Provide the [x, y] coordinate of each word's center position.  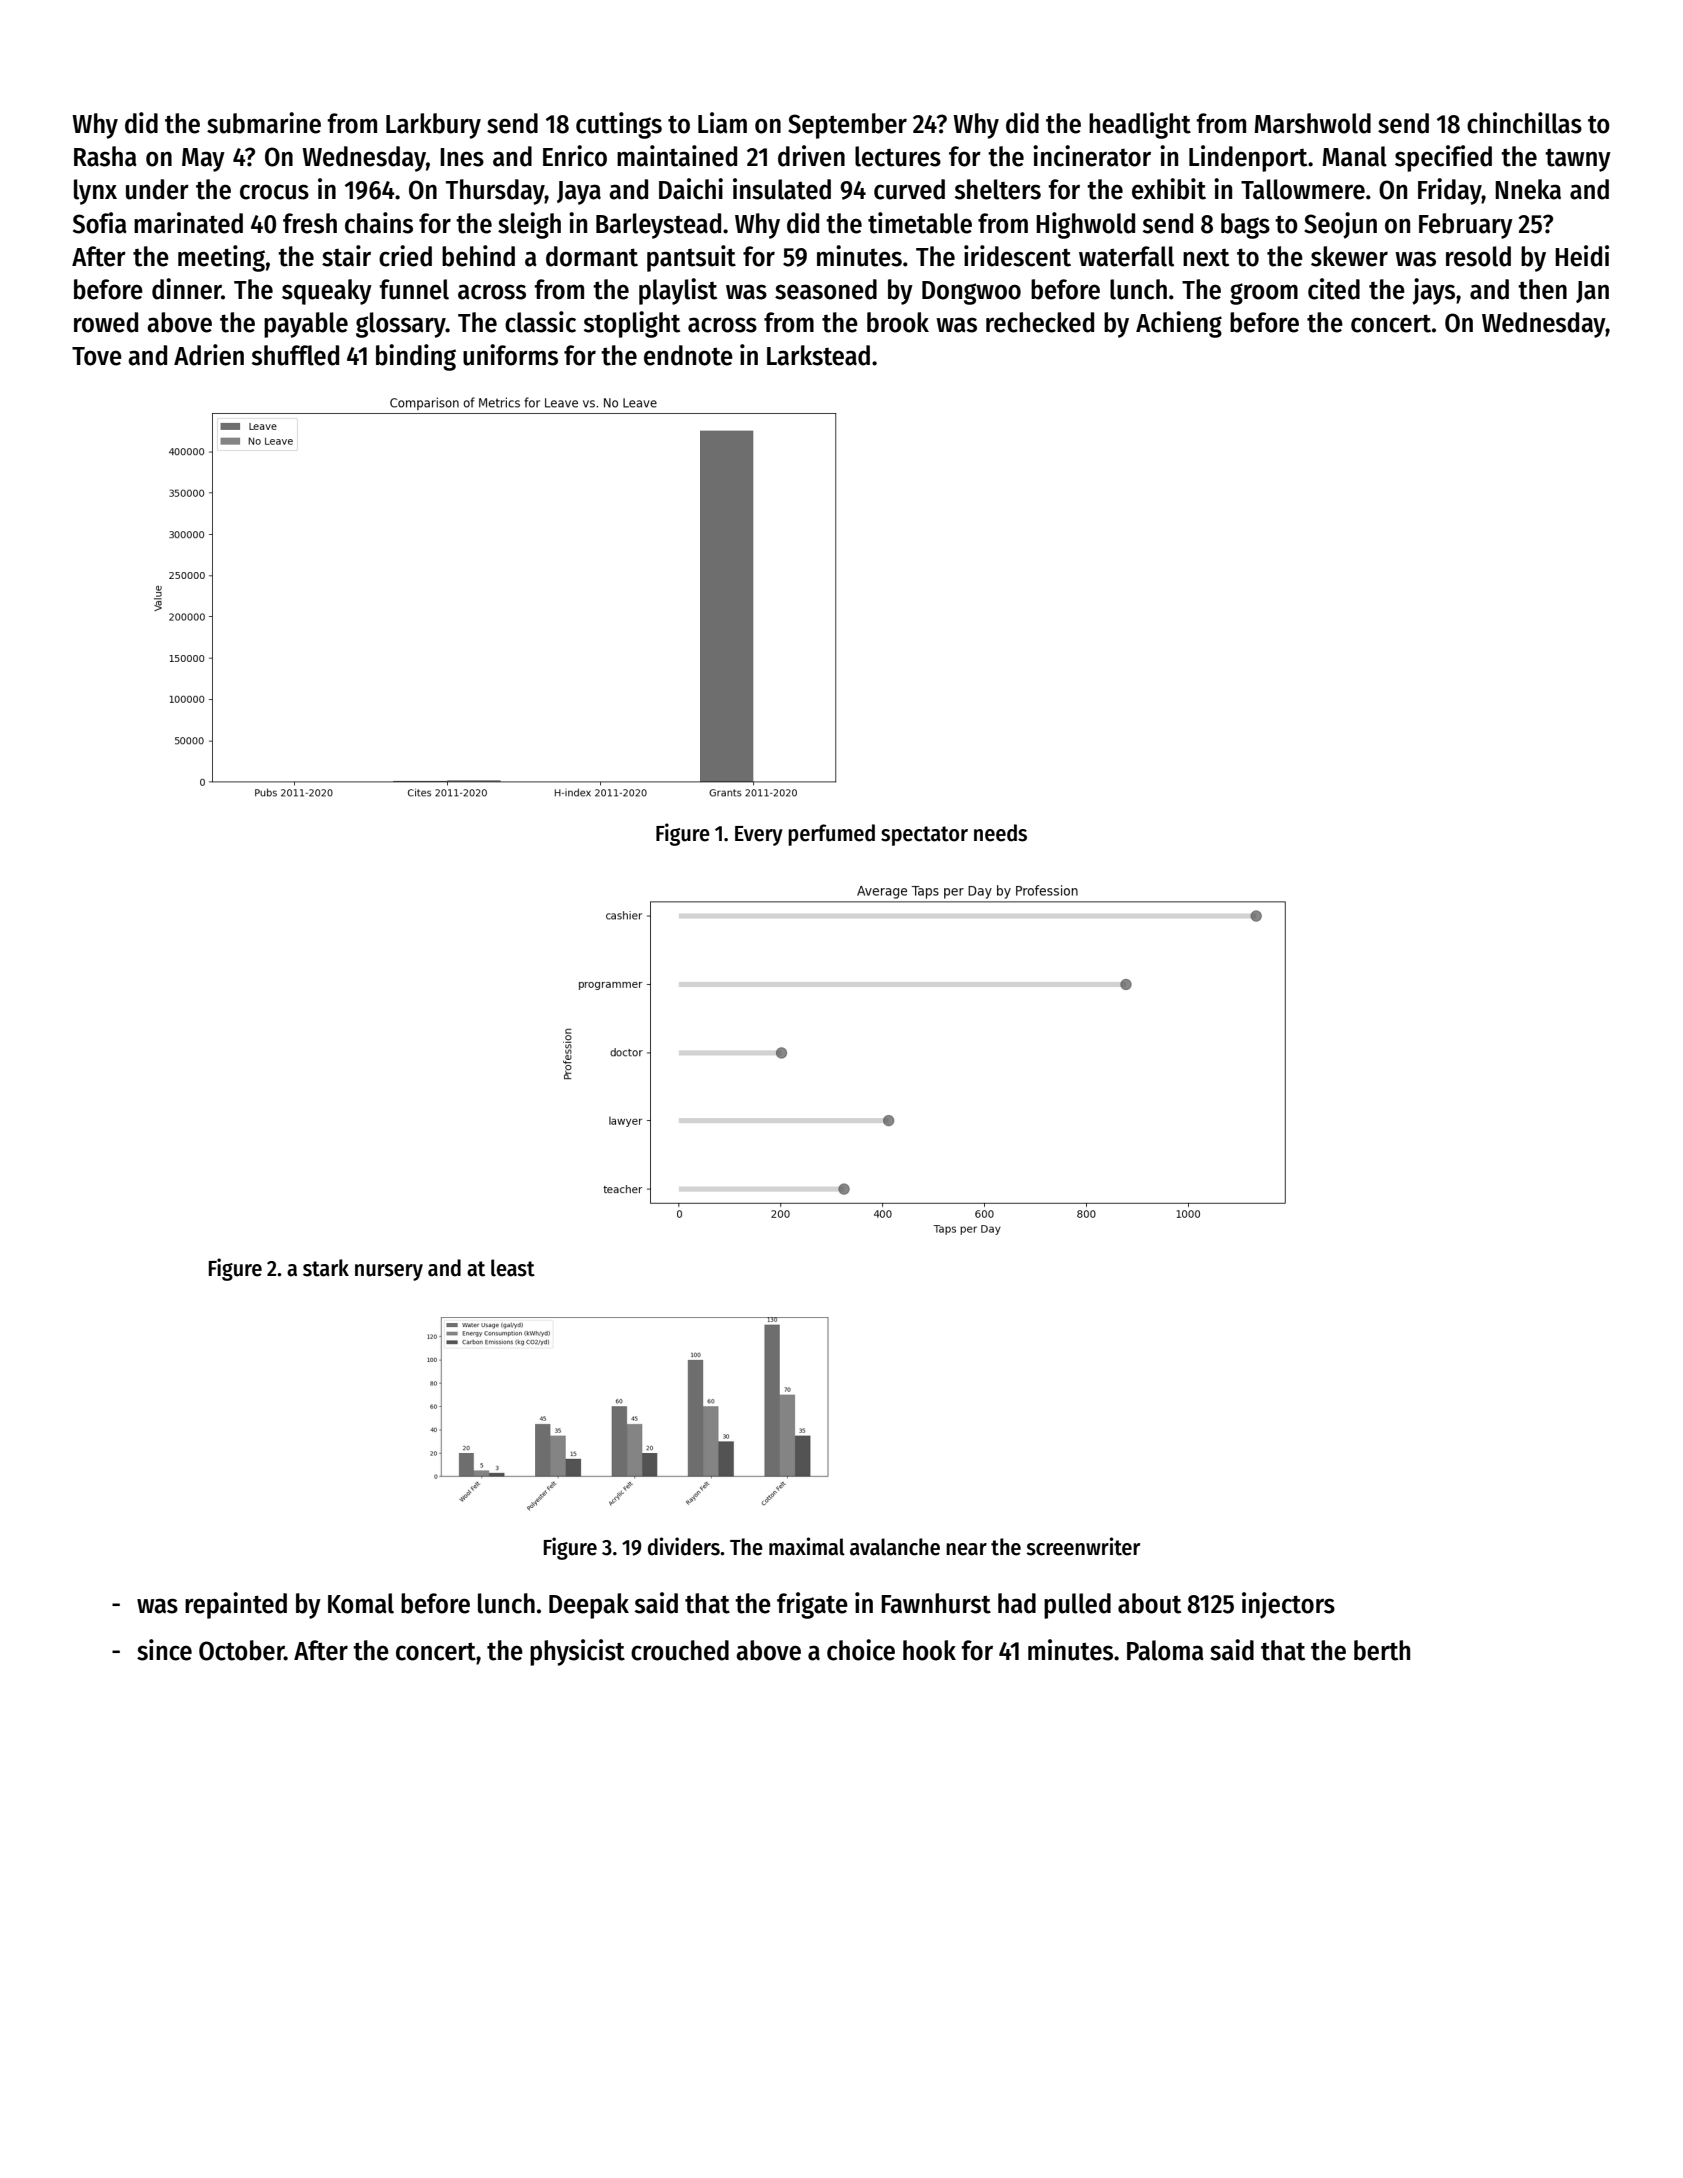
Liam [722, 123]
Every [759, 836]
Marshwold [1312, 123]
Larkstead [818, 355]
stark [326, 1268]
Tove [97, 356]
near [966, 1549]
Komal [361, 1603]
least [513, 1268]
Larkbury [433, 126]
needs [1000, 833]
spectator [924, 836]
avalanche [895, 1547]
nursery [389, 1272]
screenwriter [1083, 1546]
